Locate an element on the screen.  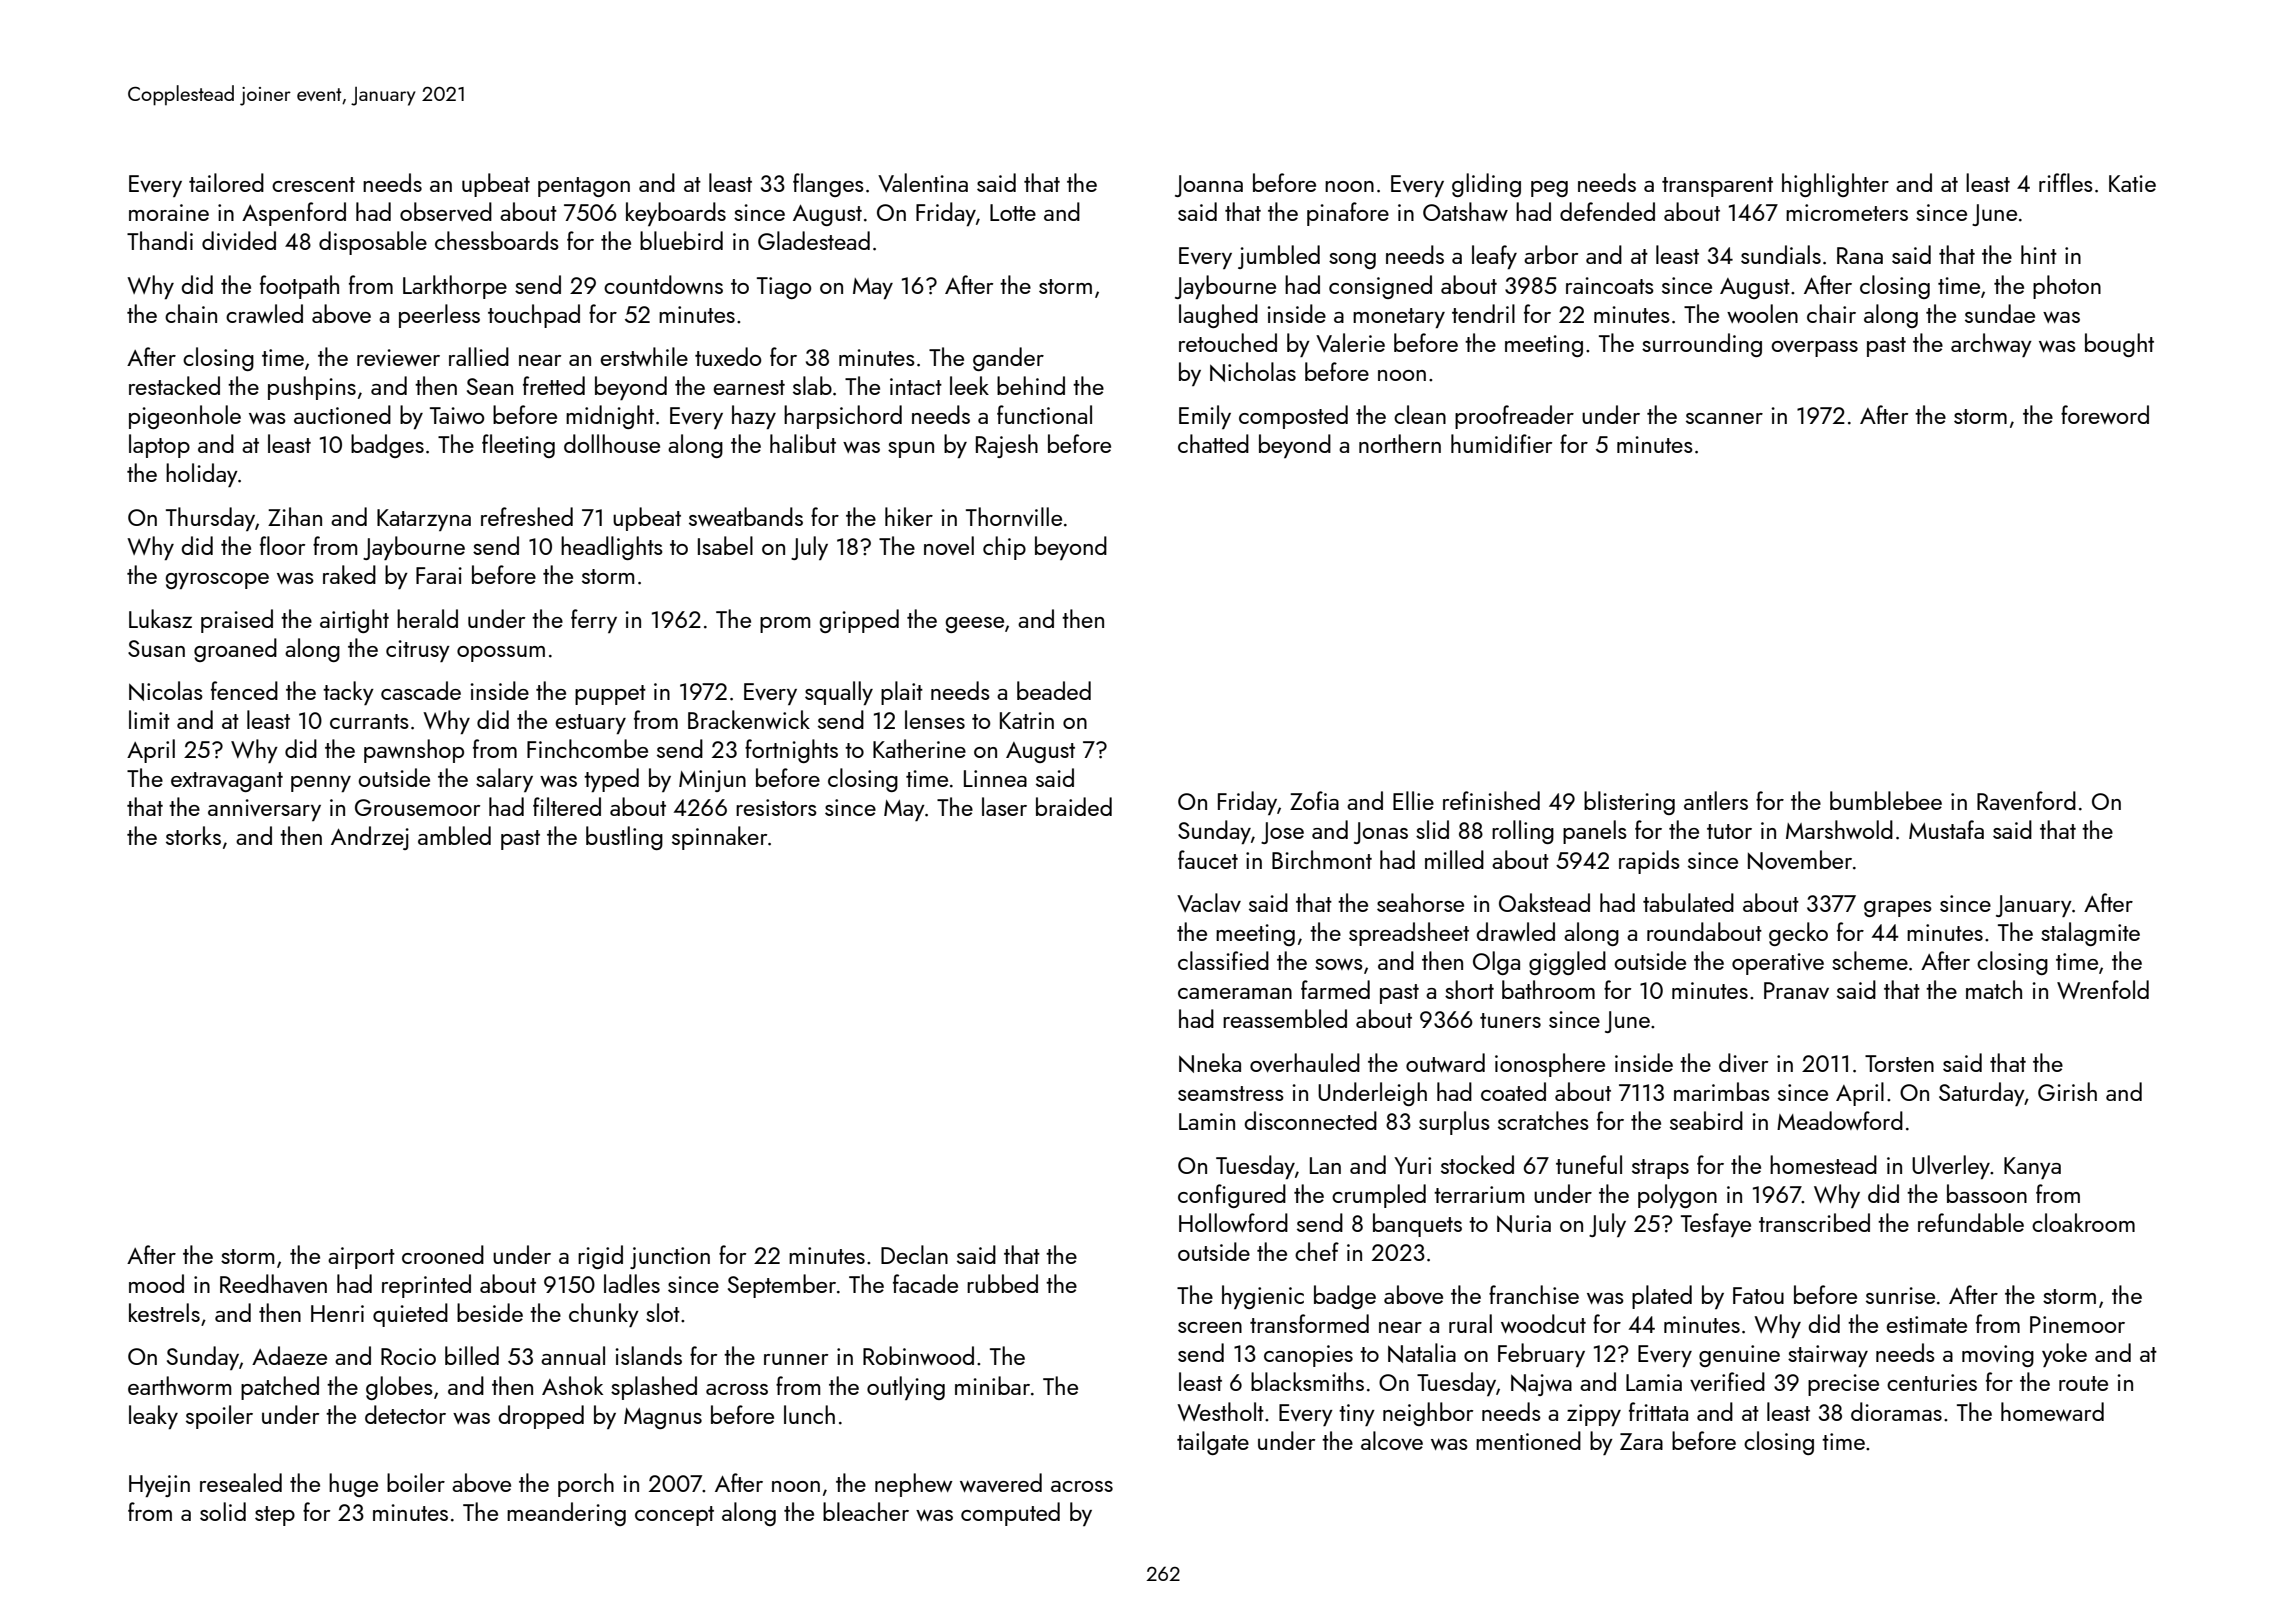
pentagon is located at coordinates (584, 187).
